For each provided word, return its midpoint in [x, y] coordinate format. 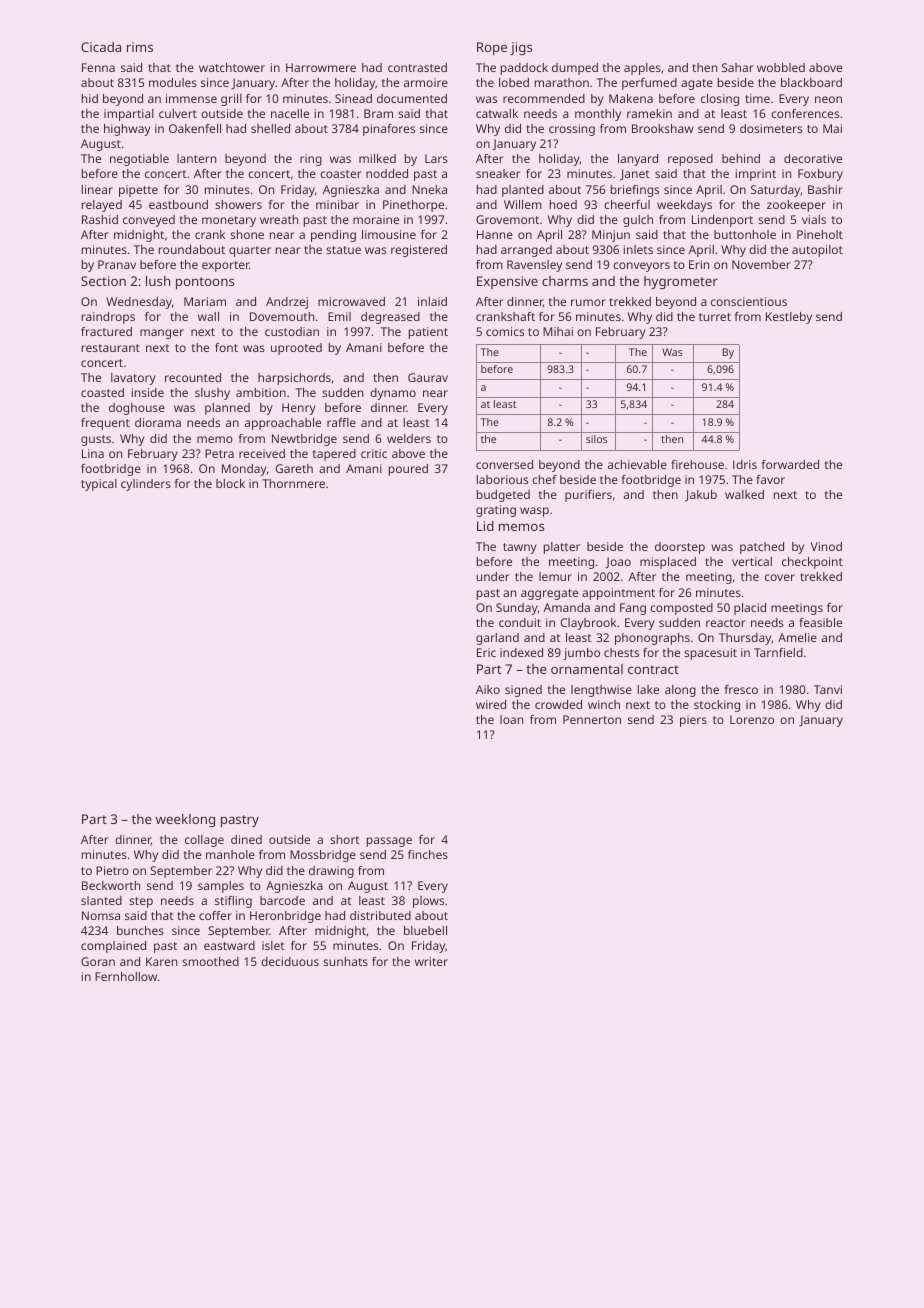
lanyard [638, 160]
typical [99, 485]
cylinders [146, 485]
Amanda [566, 607]
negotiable [139, 160]
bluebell [425, 930]
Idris [745, 464]
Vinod [826, 546]
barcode [282, 900]
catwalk [497, 113]
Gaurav [428, 377]
